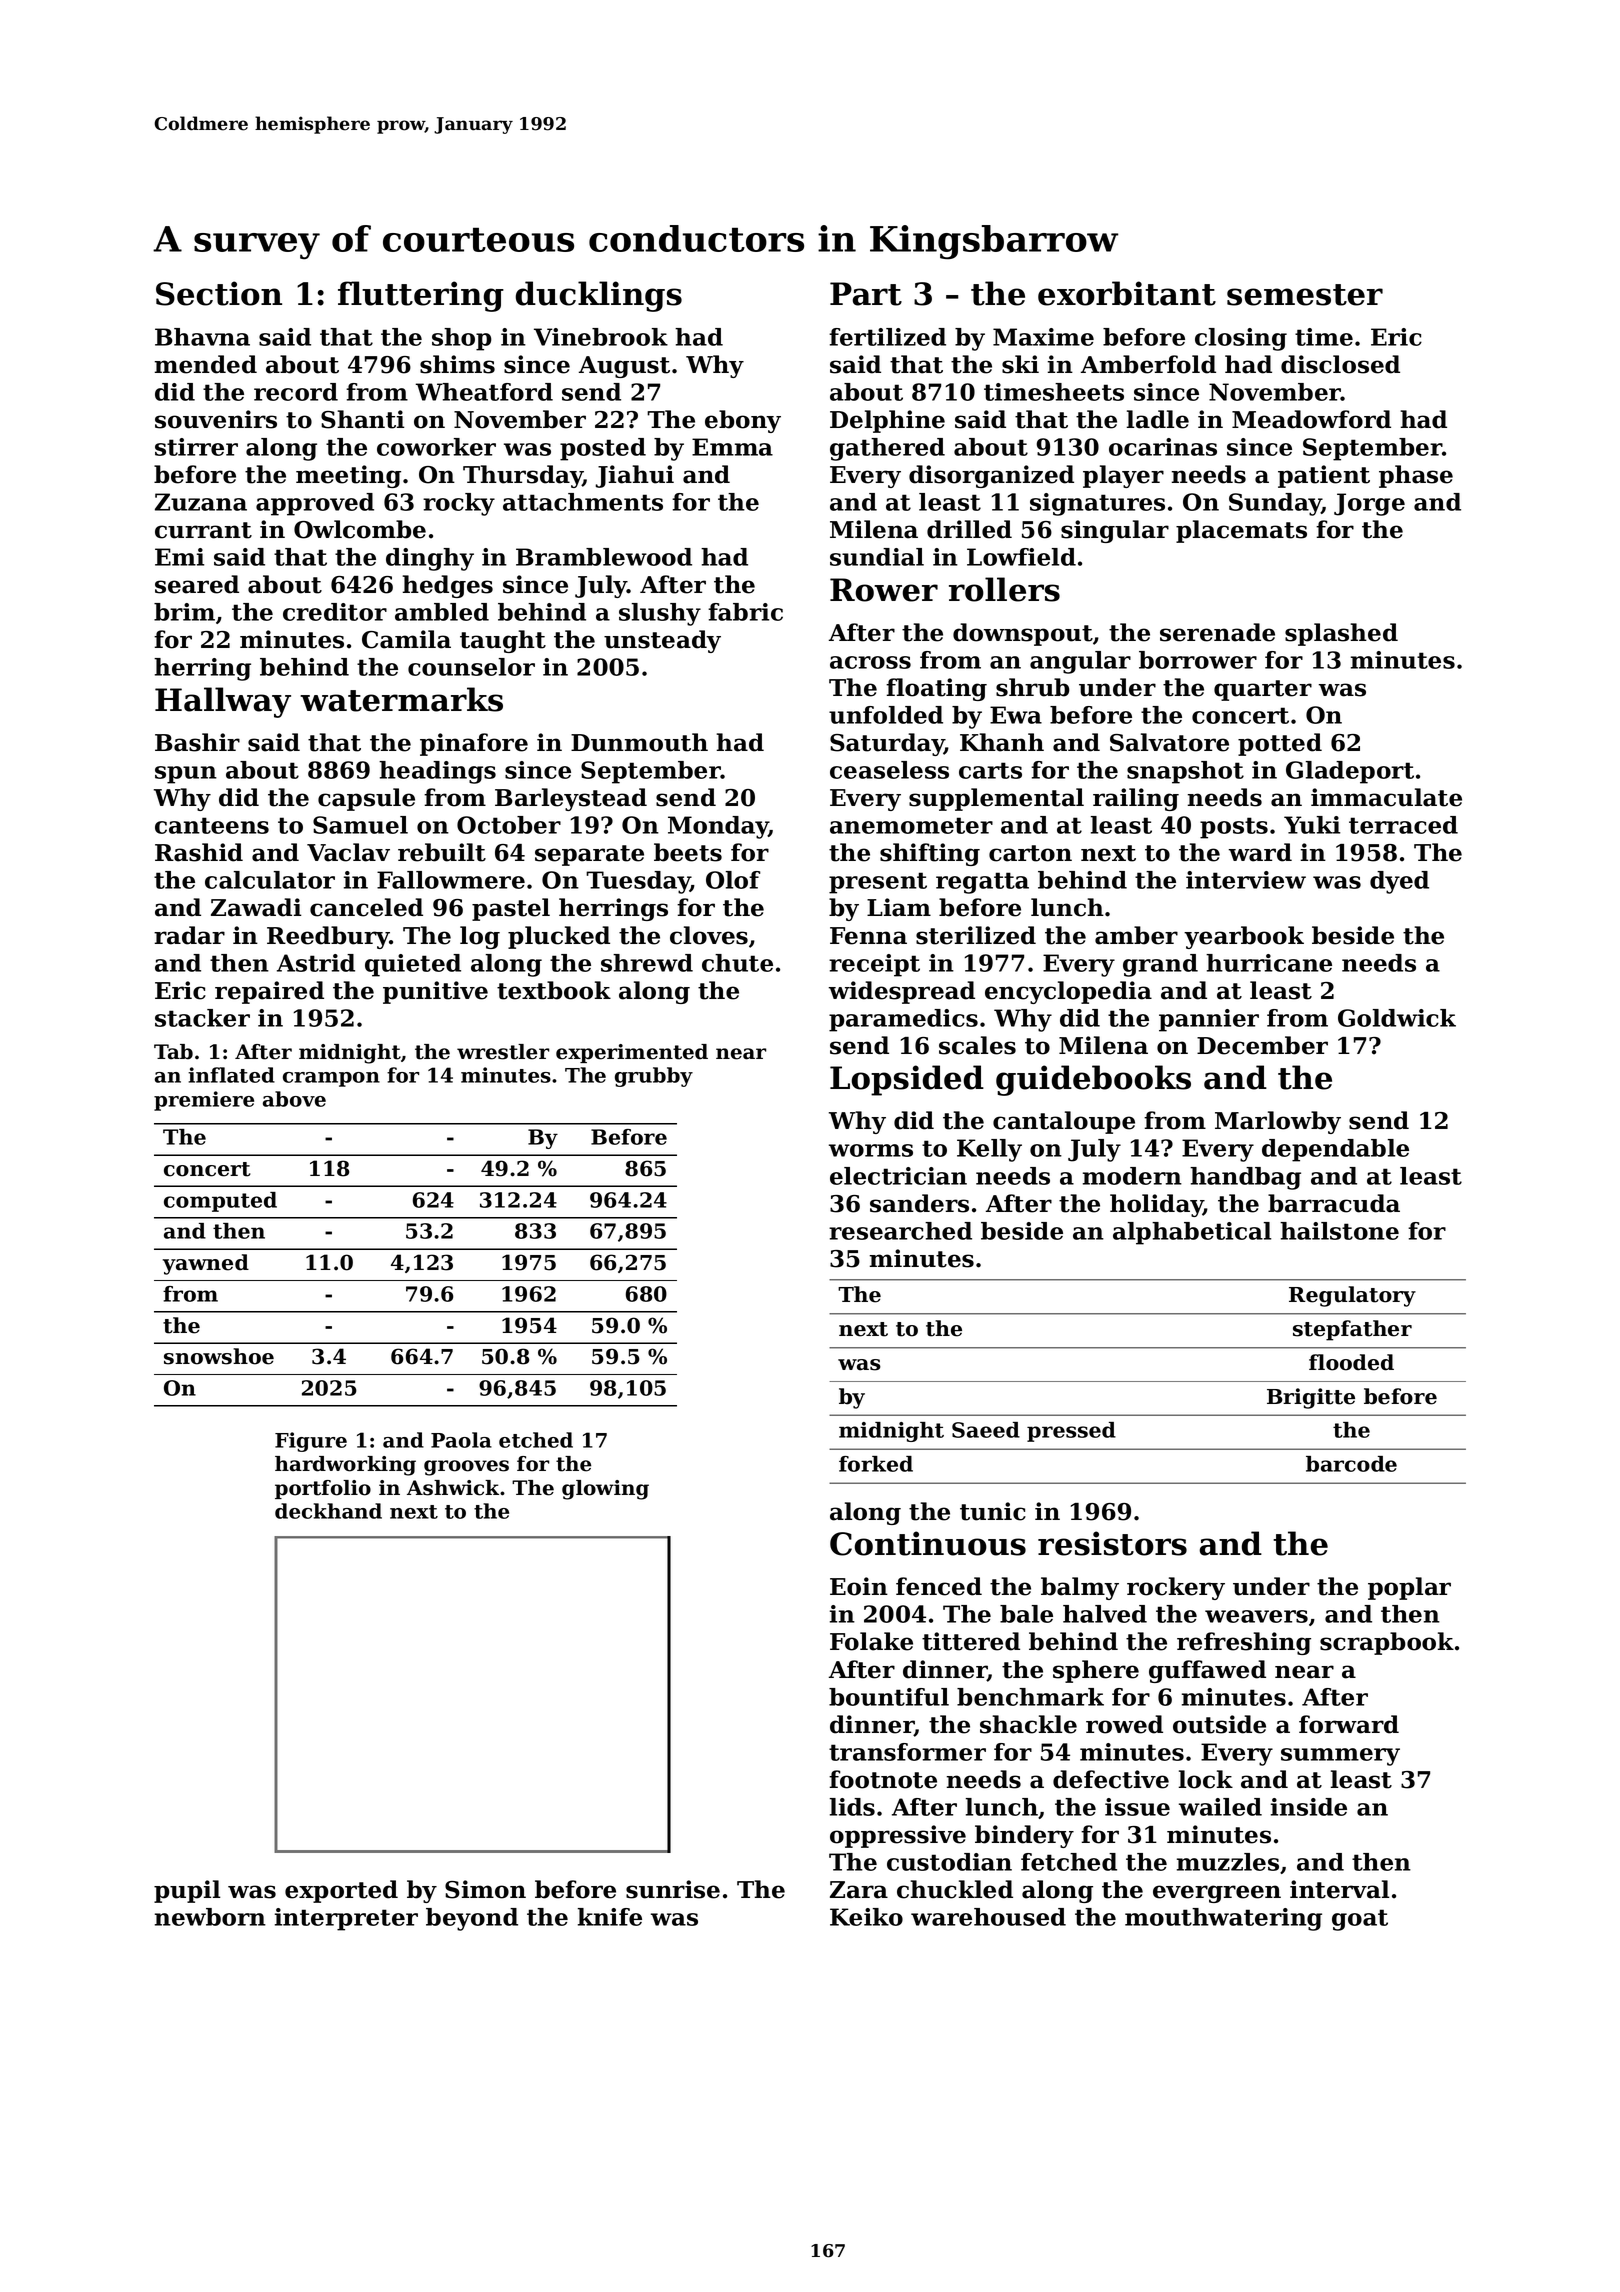 Image resolution: width=1620 pixels, height=2292 pixels. I want to click on snapshot, so click(1185, 772).
